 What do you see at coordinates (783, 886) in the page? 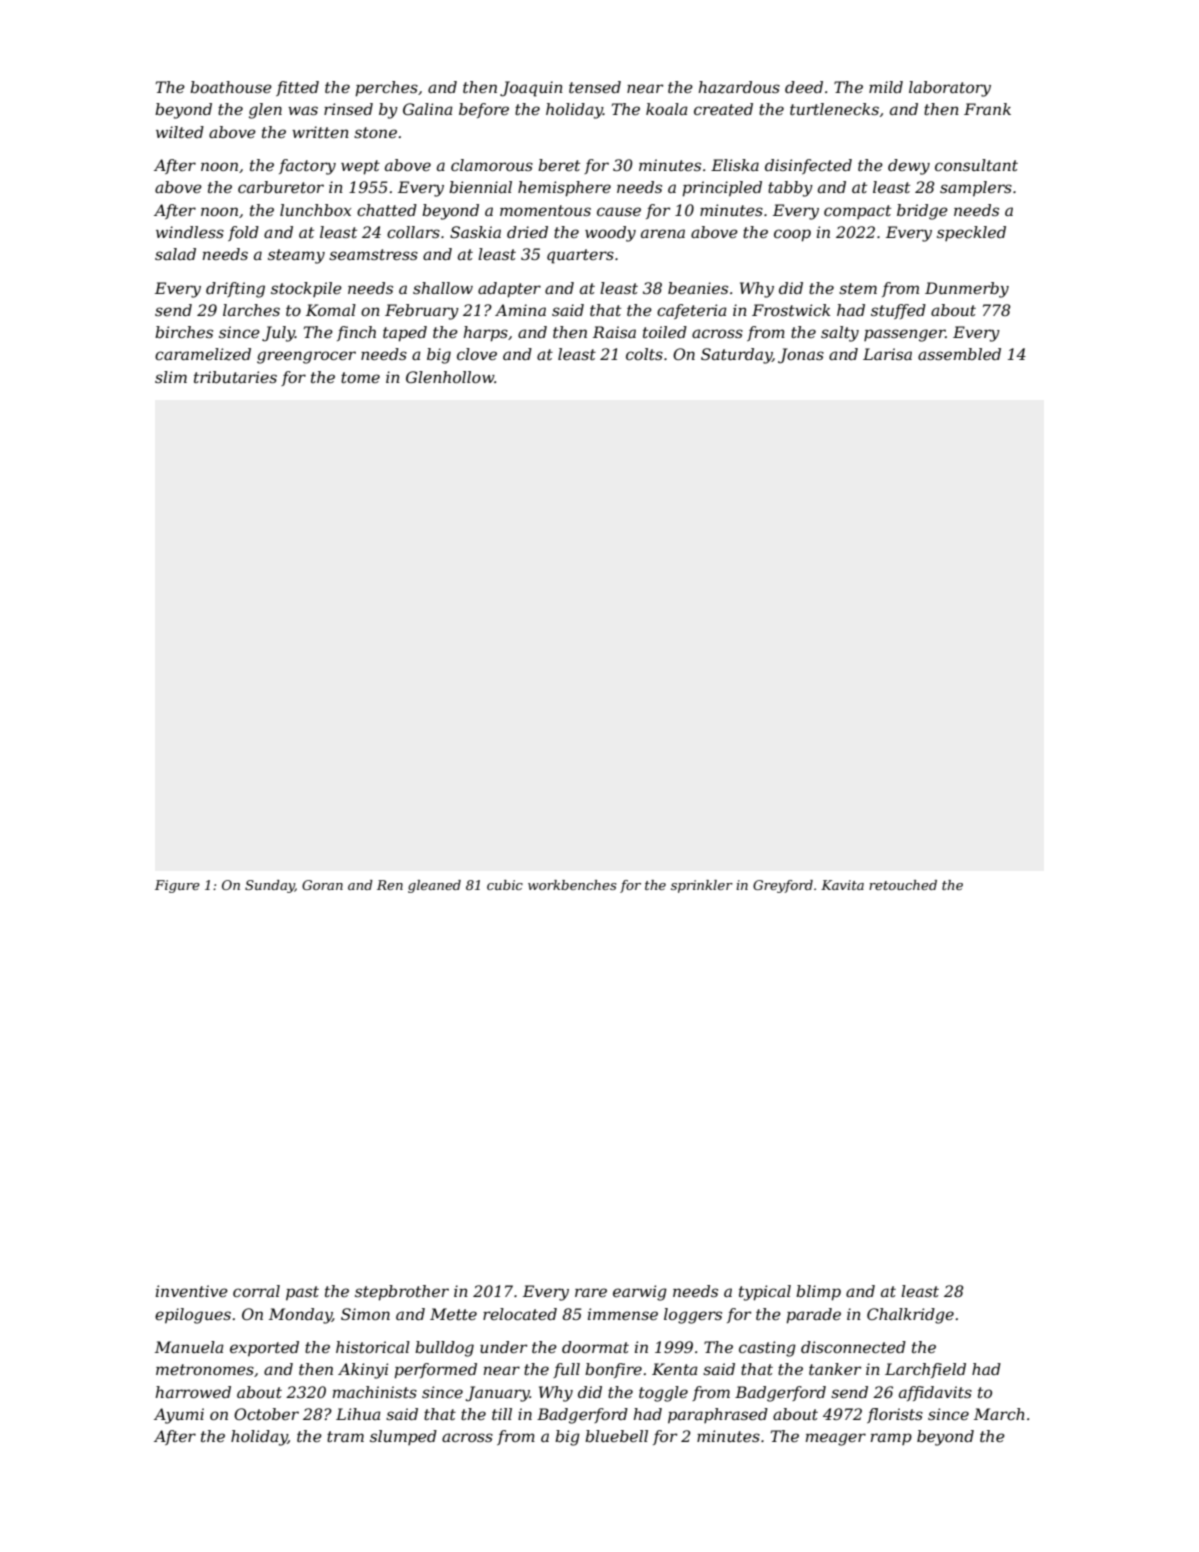
I see `Greyford` at bounding box center [783, 886].
